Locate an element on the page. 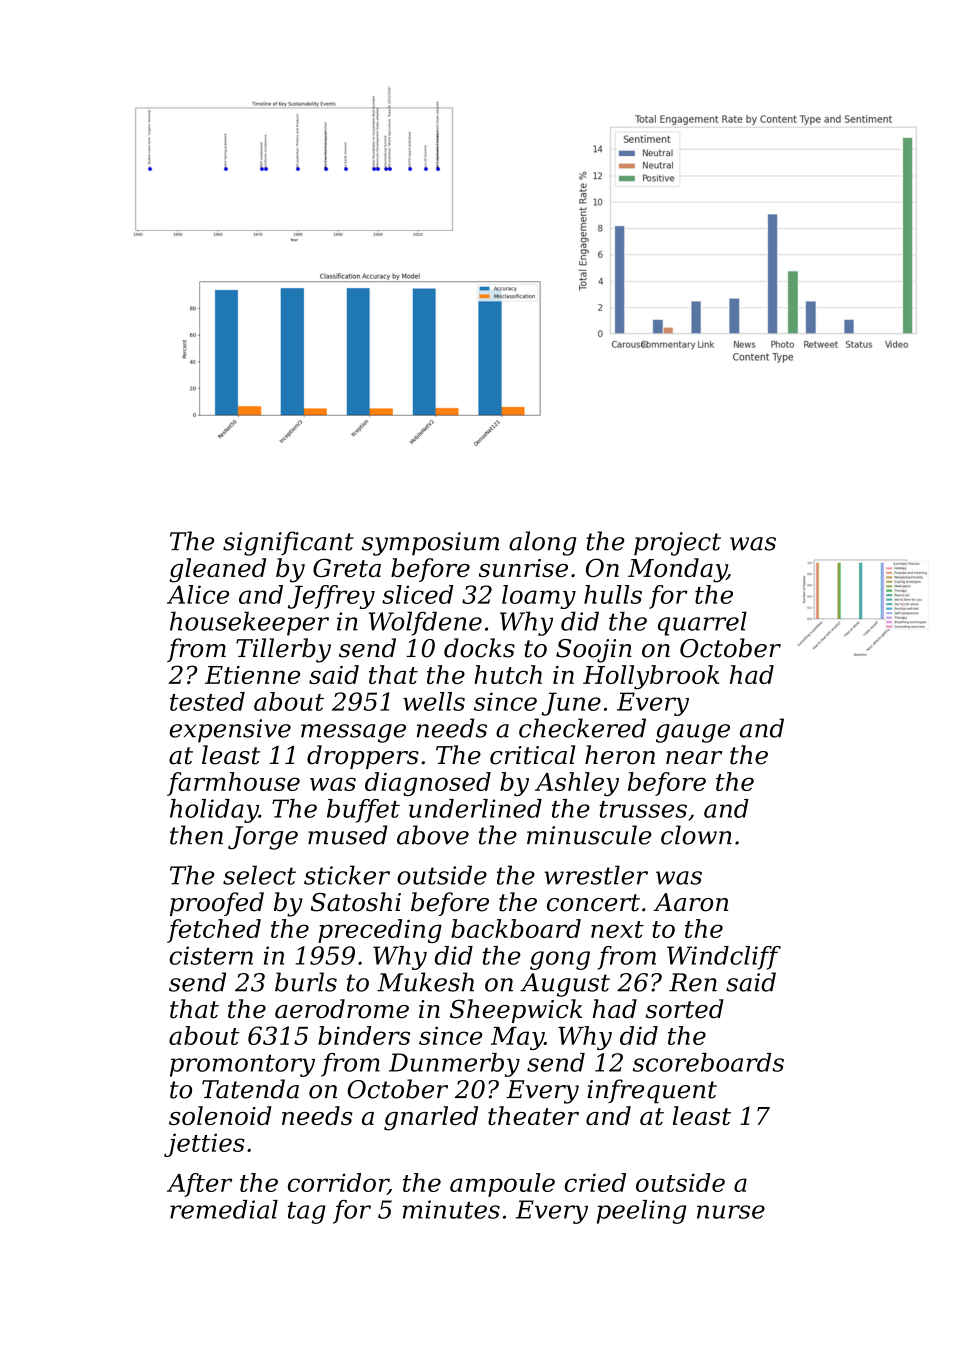 The image size is (957, 1358). above is located at coordinates (433, 835).
